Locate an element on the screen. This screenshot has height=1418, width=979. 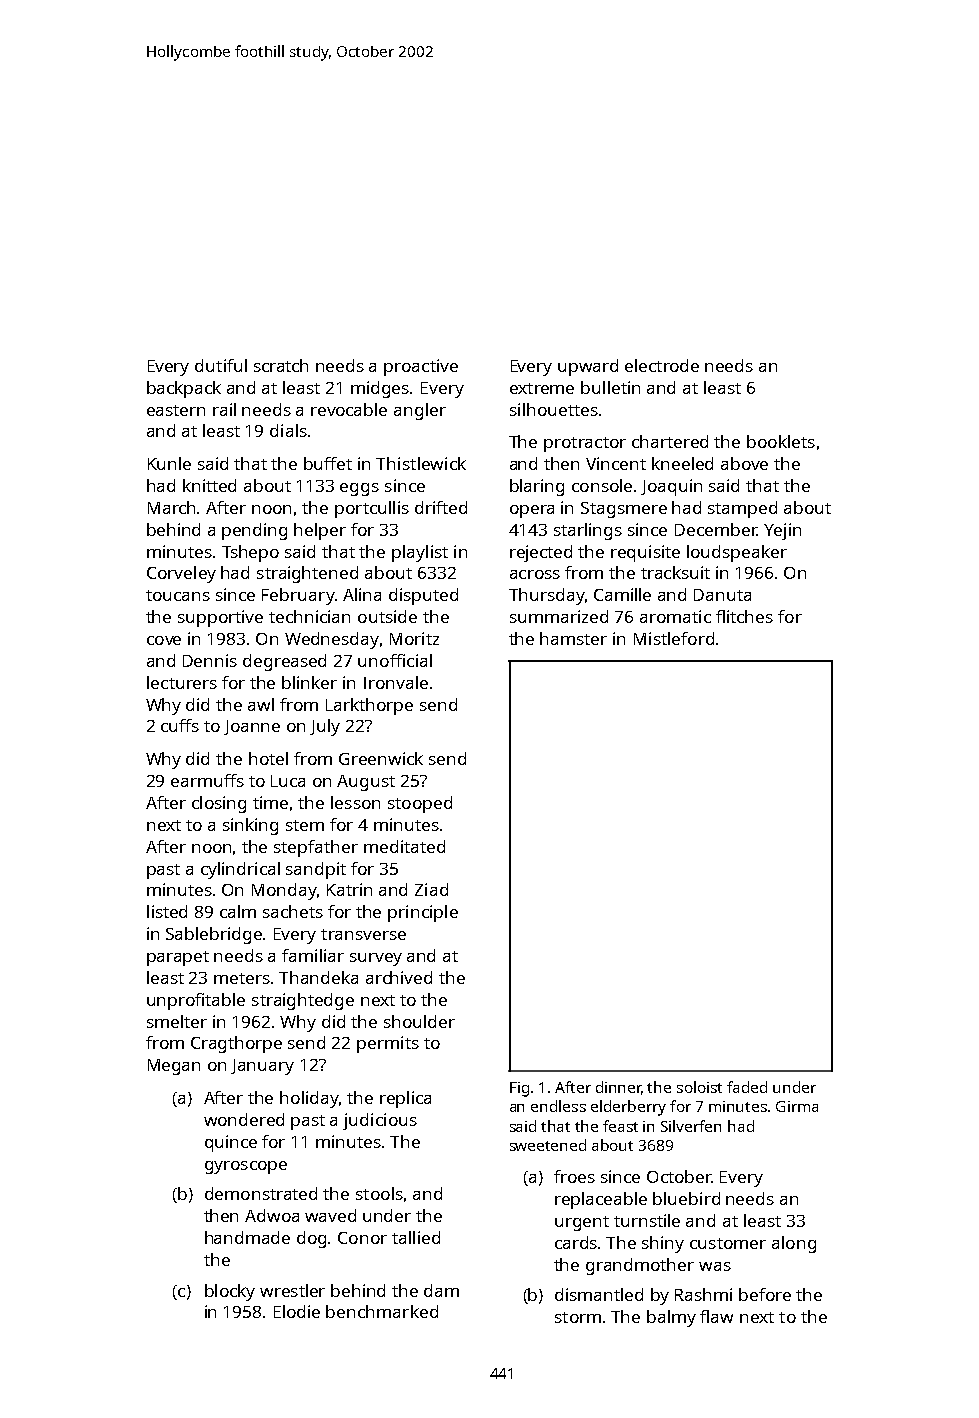
Elodie is located at coordinates (297, 1311).
